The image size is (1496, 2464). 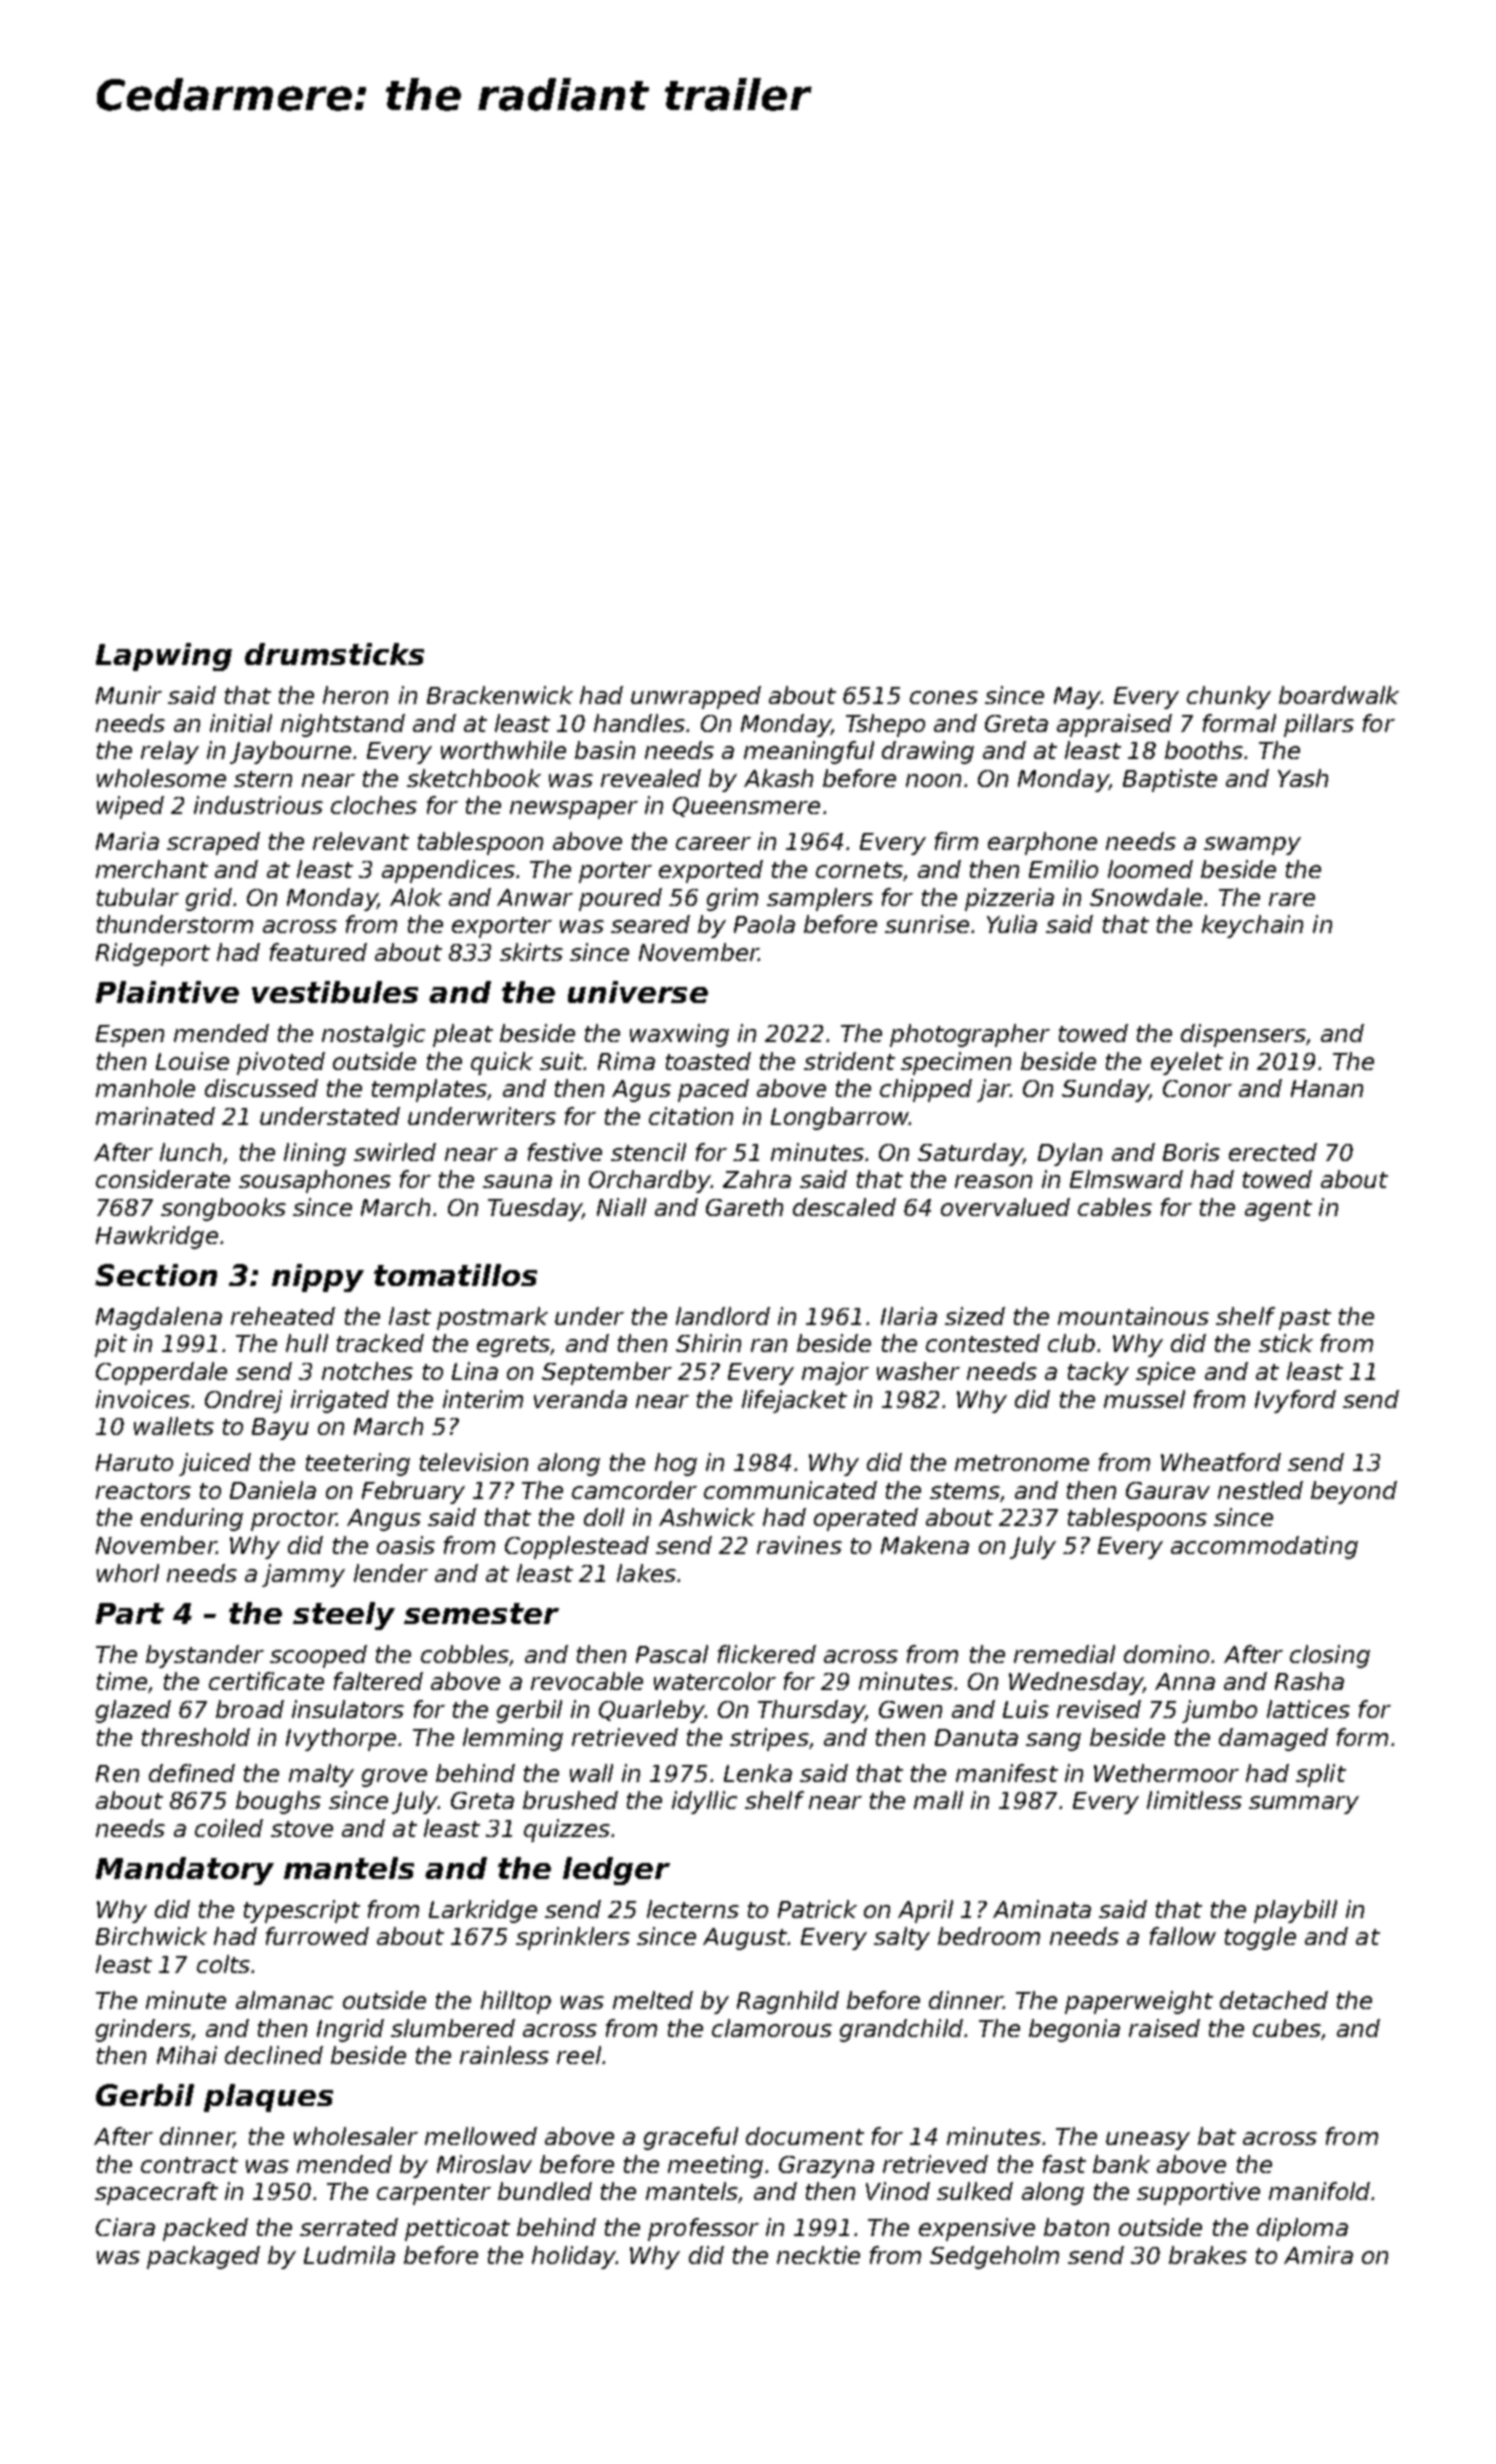 I want to click on past, so click(x=1305, y=1319).
